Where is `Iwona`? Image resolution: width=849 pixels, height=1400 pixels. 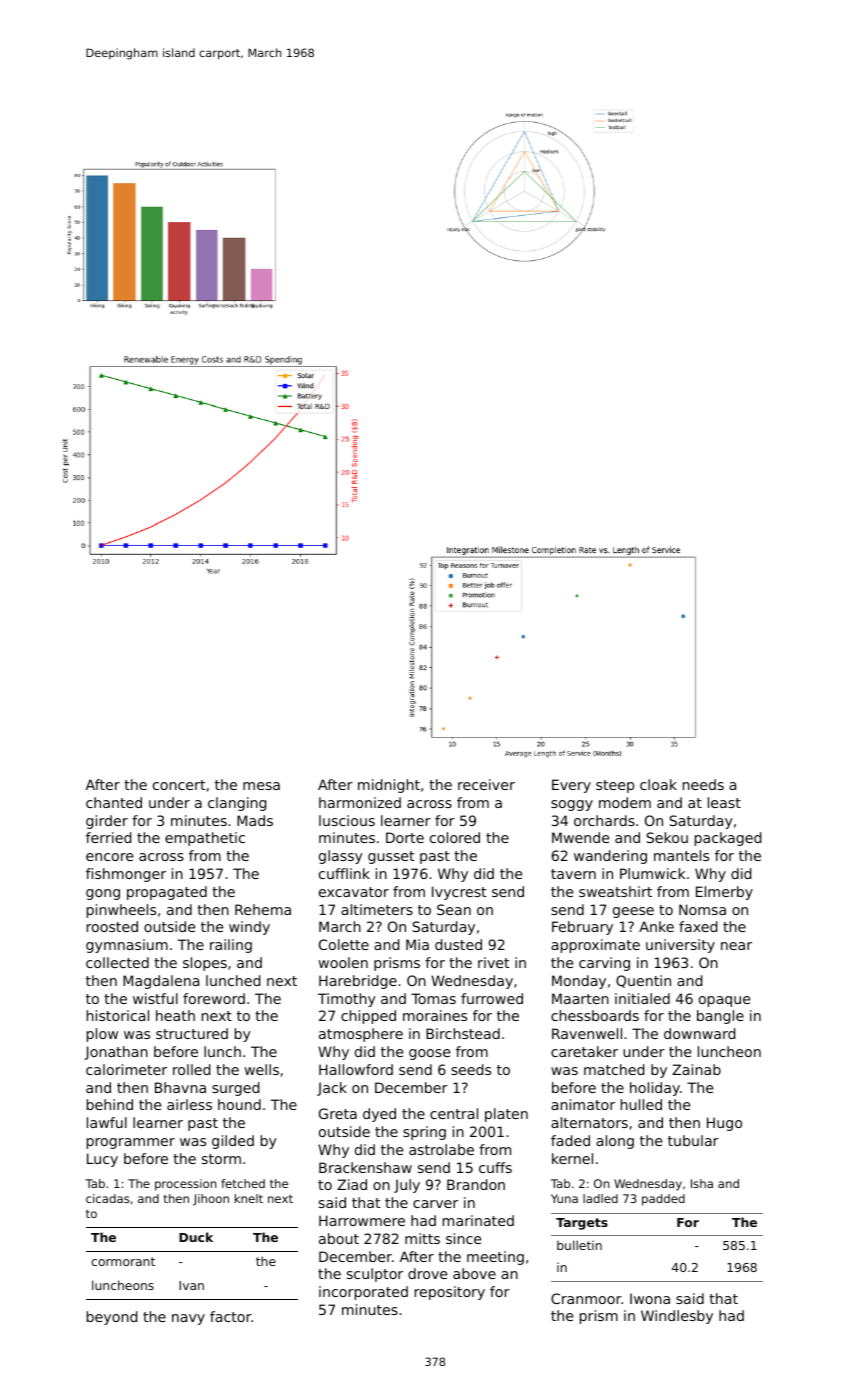
Iwona is located at coordinates (650, 1298).
